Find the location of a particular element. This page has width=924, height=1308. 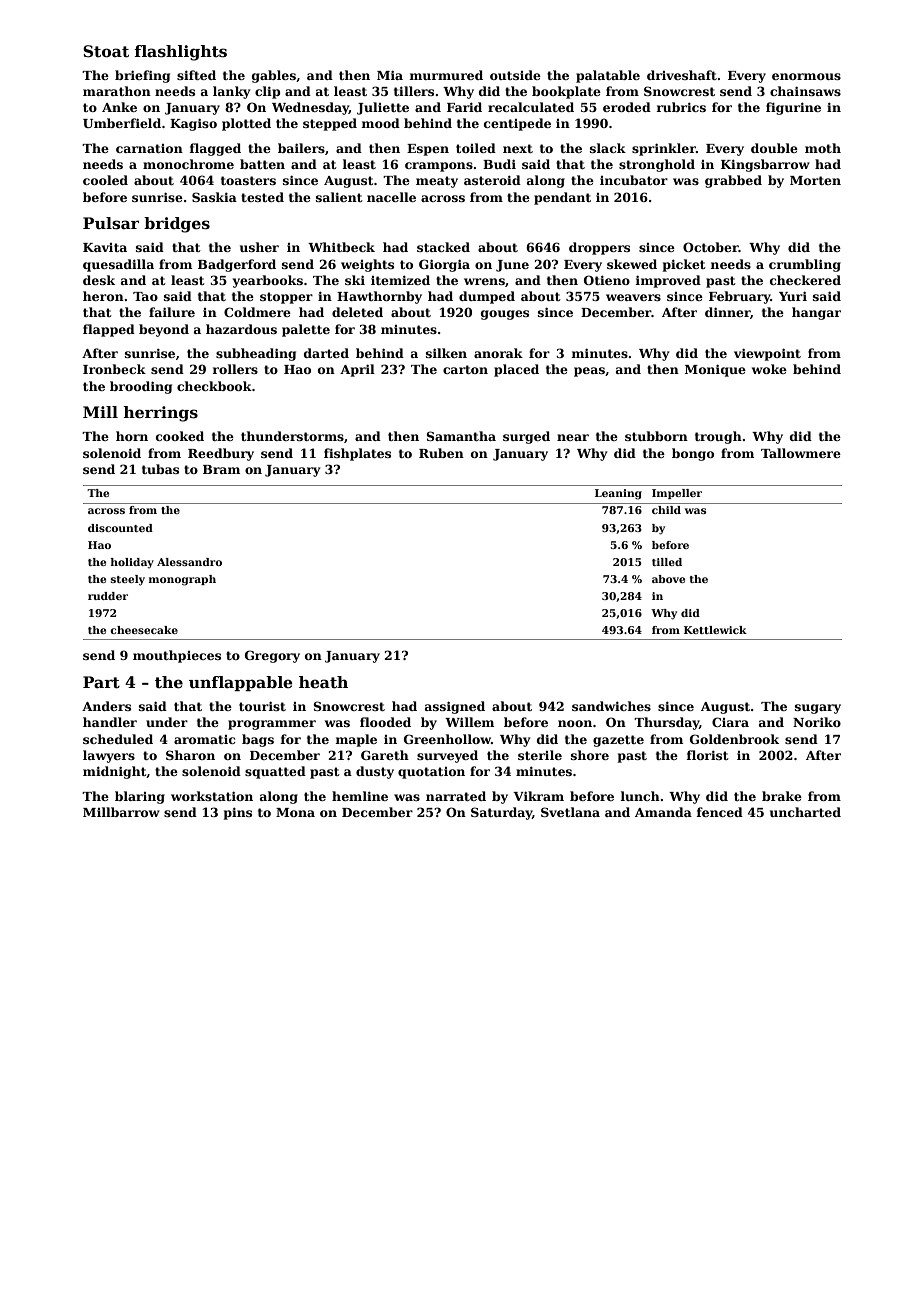

rubrics is located at coordinates (681, 107).
